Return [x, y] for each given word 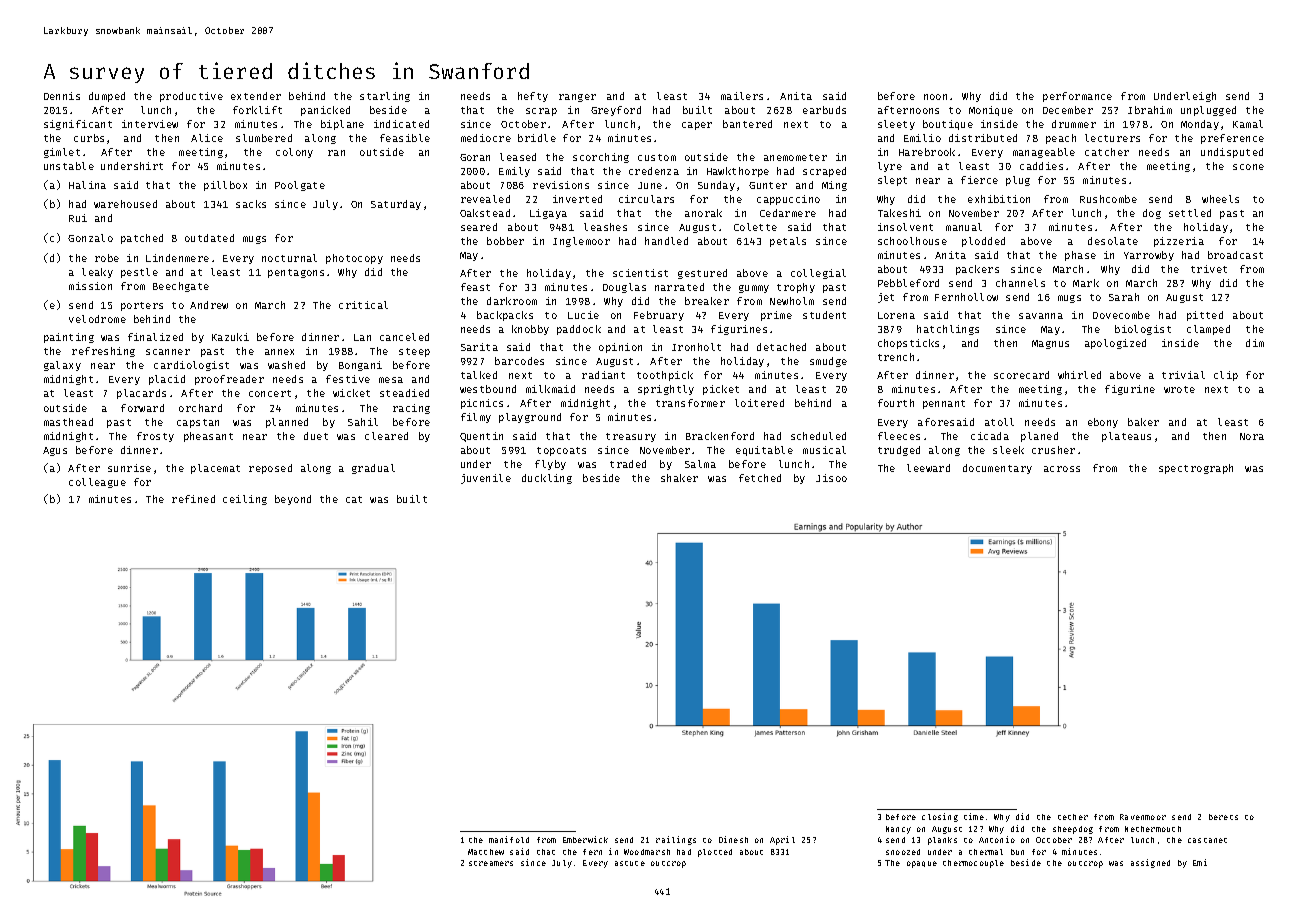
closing [940, 817]
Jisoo [831, 478]
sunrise [129, 468]
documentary [997, 469]
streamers [491, 863]
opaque [922, 864]
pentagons [296, 273]
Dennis [62, 96]
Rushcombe [1108, 199]
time [974, 816]
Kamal [1248, 124]
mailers [742, 96]
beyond [293, 500]
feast [475, 287]
